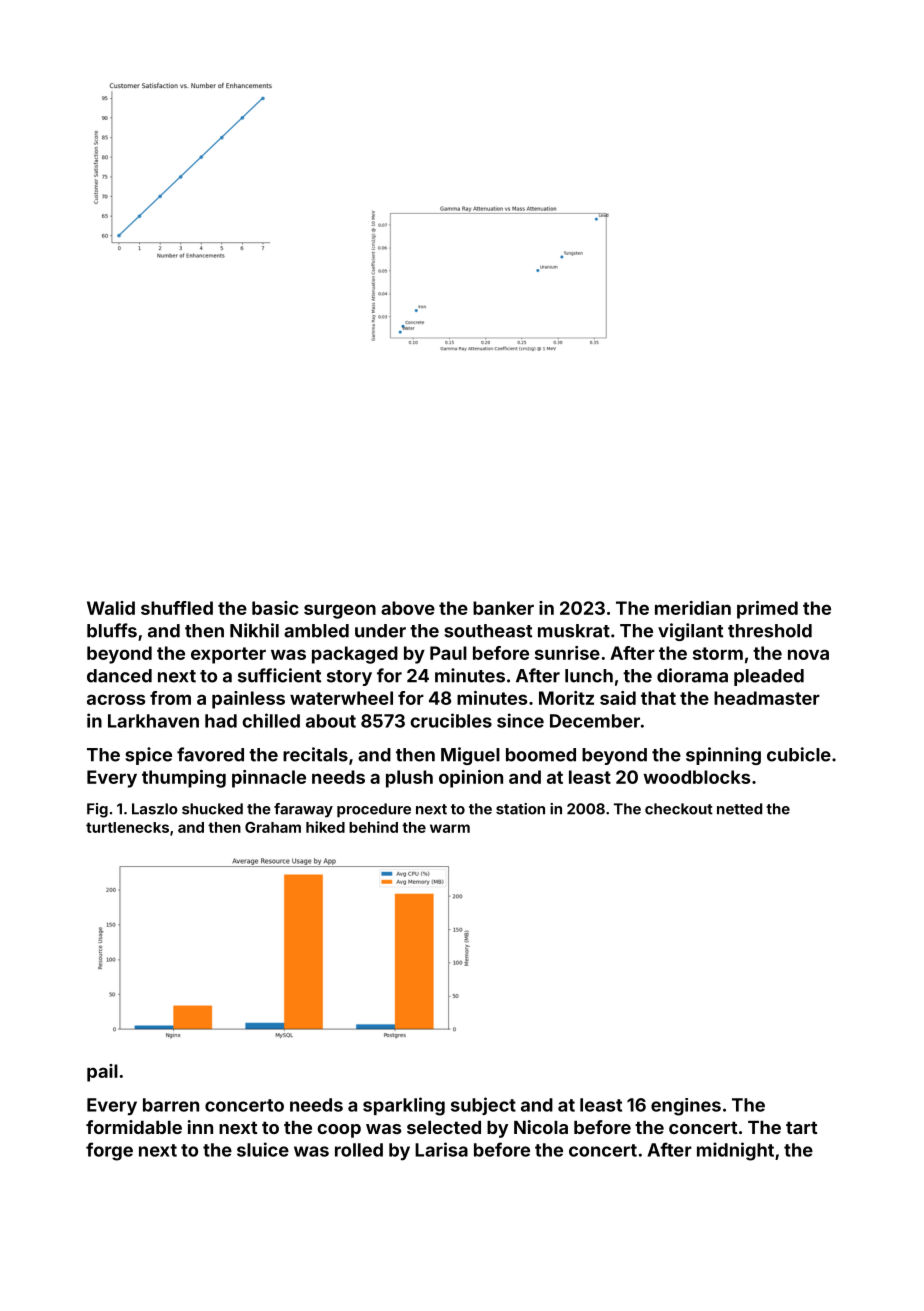  I want to click on pail, so click(102, 1073).
